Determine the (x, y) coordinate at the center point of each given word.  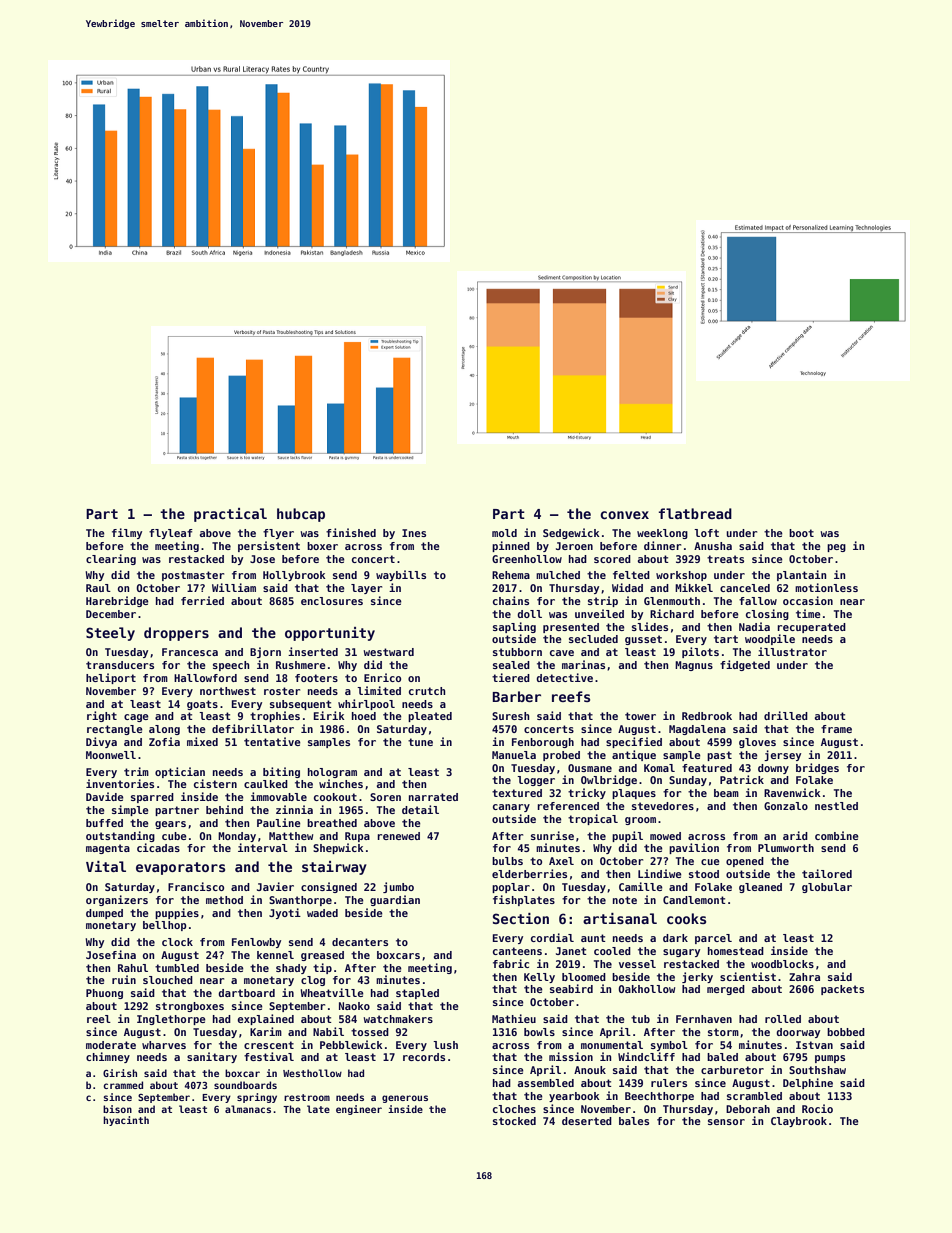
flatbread (695, 513)
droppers (176, 634)
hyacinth (126, 1121)
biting (281, 772)
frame (836, 729)
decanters (360, 942)
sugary (681, 953)
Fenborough (543, 743)
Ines (414, 533)
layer (366, 589)
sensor (726, 1122)
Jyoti (285, 913)
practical (230, 515)
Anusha (713, 546)
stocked (514, 1121)
